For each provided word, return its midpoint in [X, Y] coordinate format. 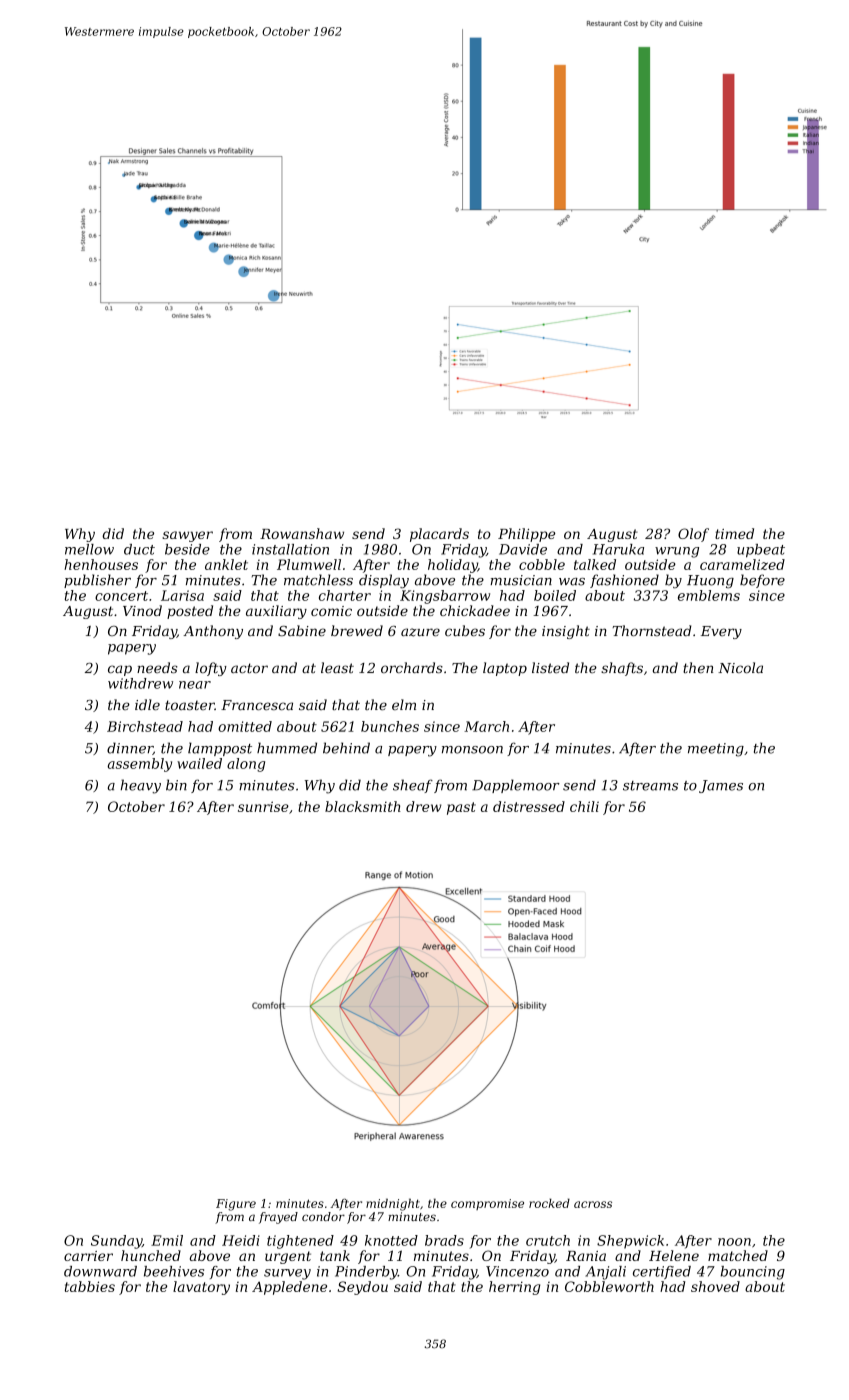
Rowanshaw [302, 533]
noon [734, 1242]
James [721, 786]
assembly [139, 765]
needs [157, 667]
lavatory [201, 1288]
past [461, 808]
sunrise [263, 806]
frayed [278, 1218]
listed [550, 667]
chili [584, 806]
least [337, 667]
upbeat [761, 551]
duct [139, 549]
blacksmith [363, 806]
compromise [487, 1204]
